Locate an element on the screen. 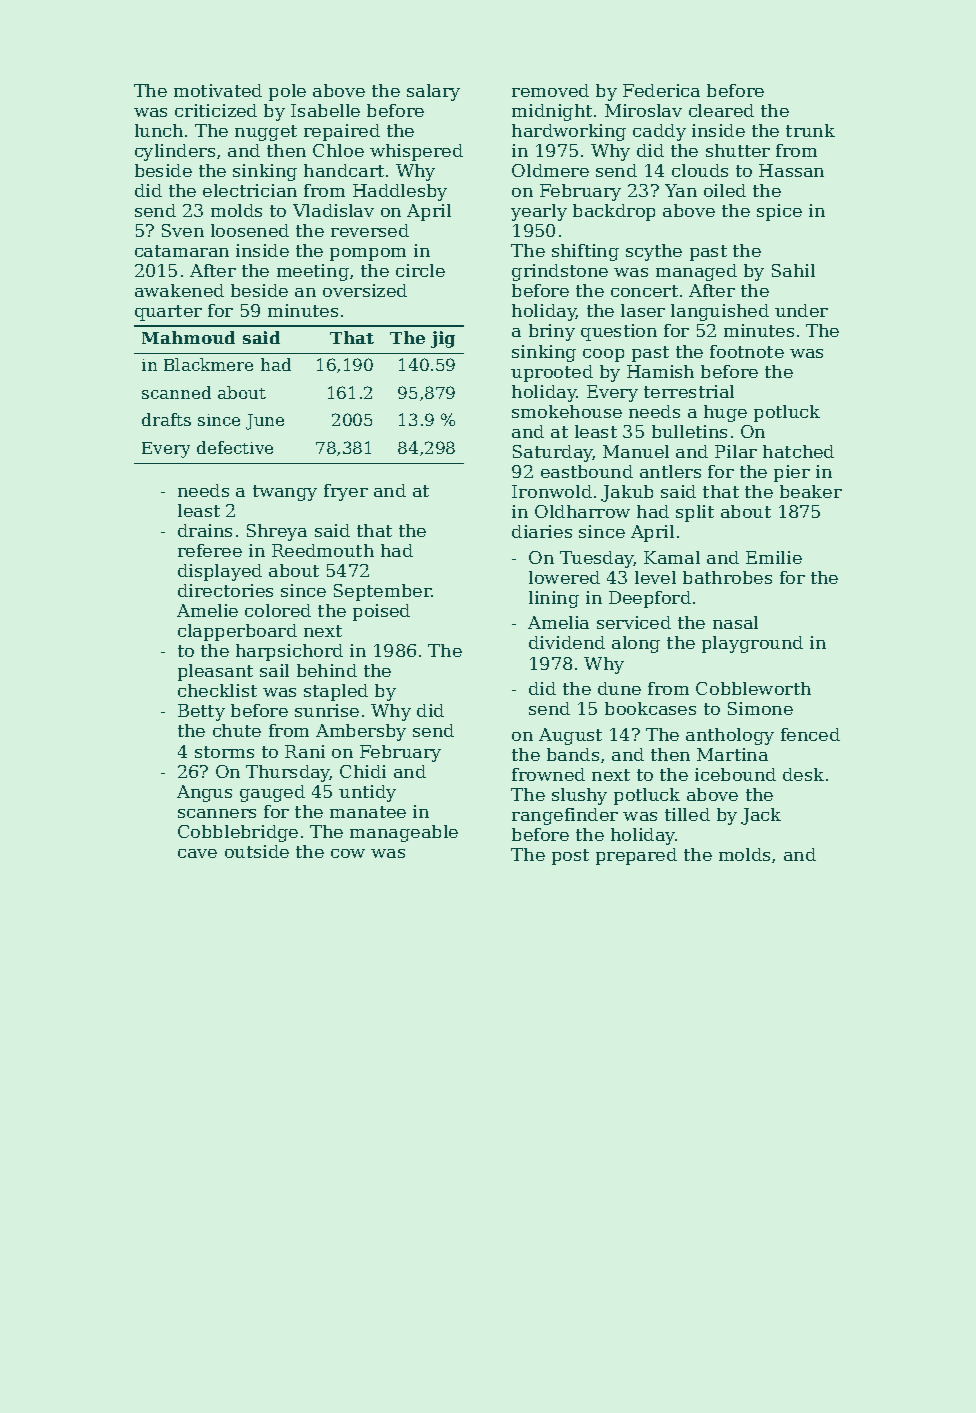  post is located at coordinates (570, 857).
